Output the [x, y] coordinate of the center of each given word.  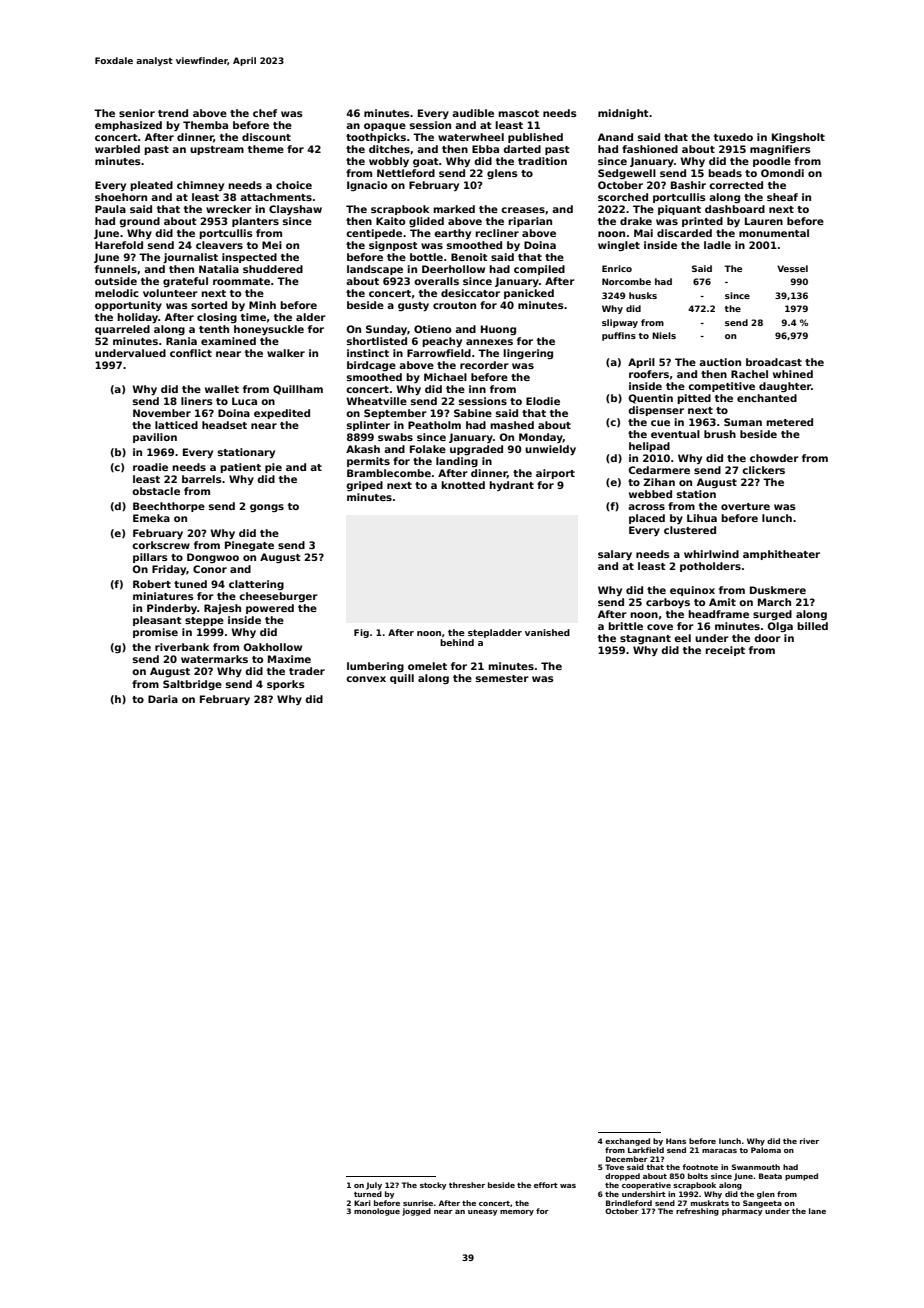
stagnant [645, 639]
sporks [286, 685]
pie [273, 468]
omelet [427, 666]
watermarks [214, 659]
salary [615, 555]
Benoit [469, 257]
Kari [362, 1203]
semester [502, 678]
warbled [117, 149]
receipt [725, 651]
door [767, 638]
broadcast [774, 362]
